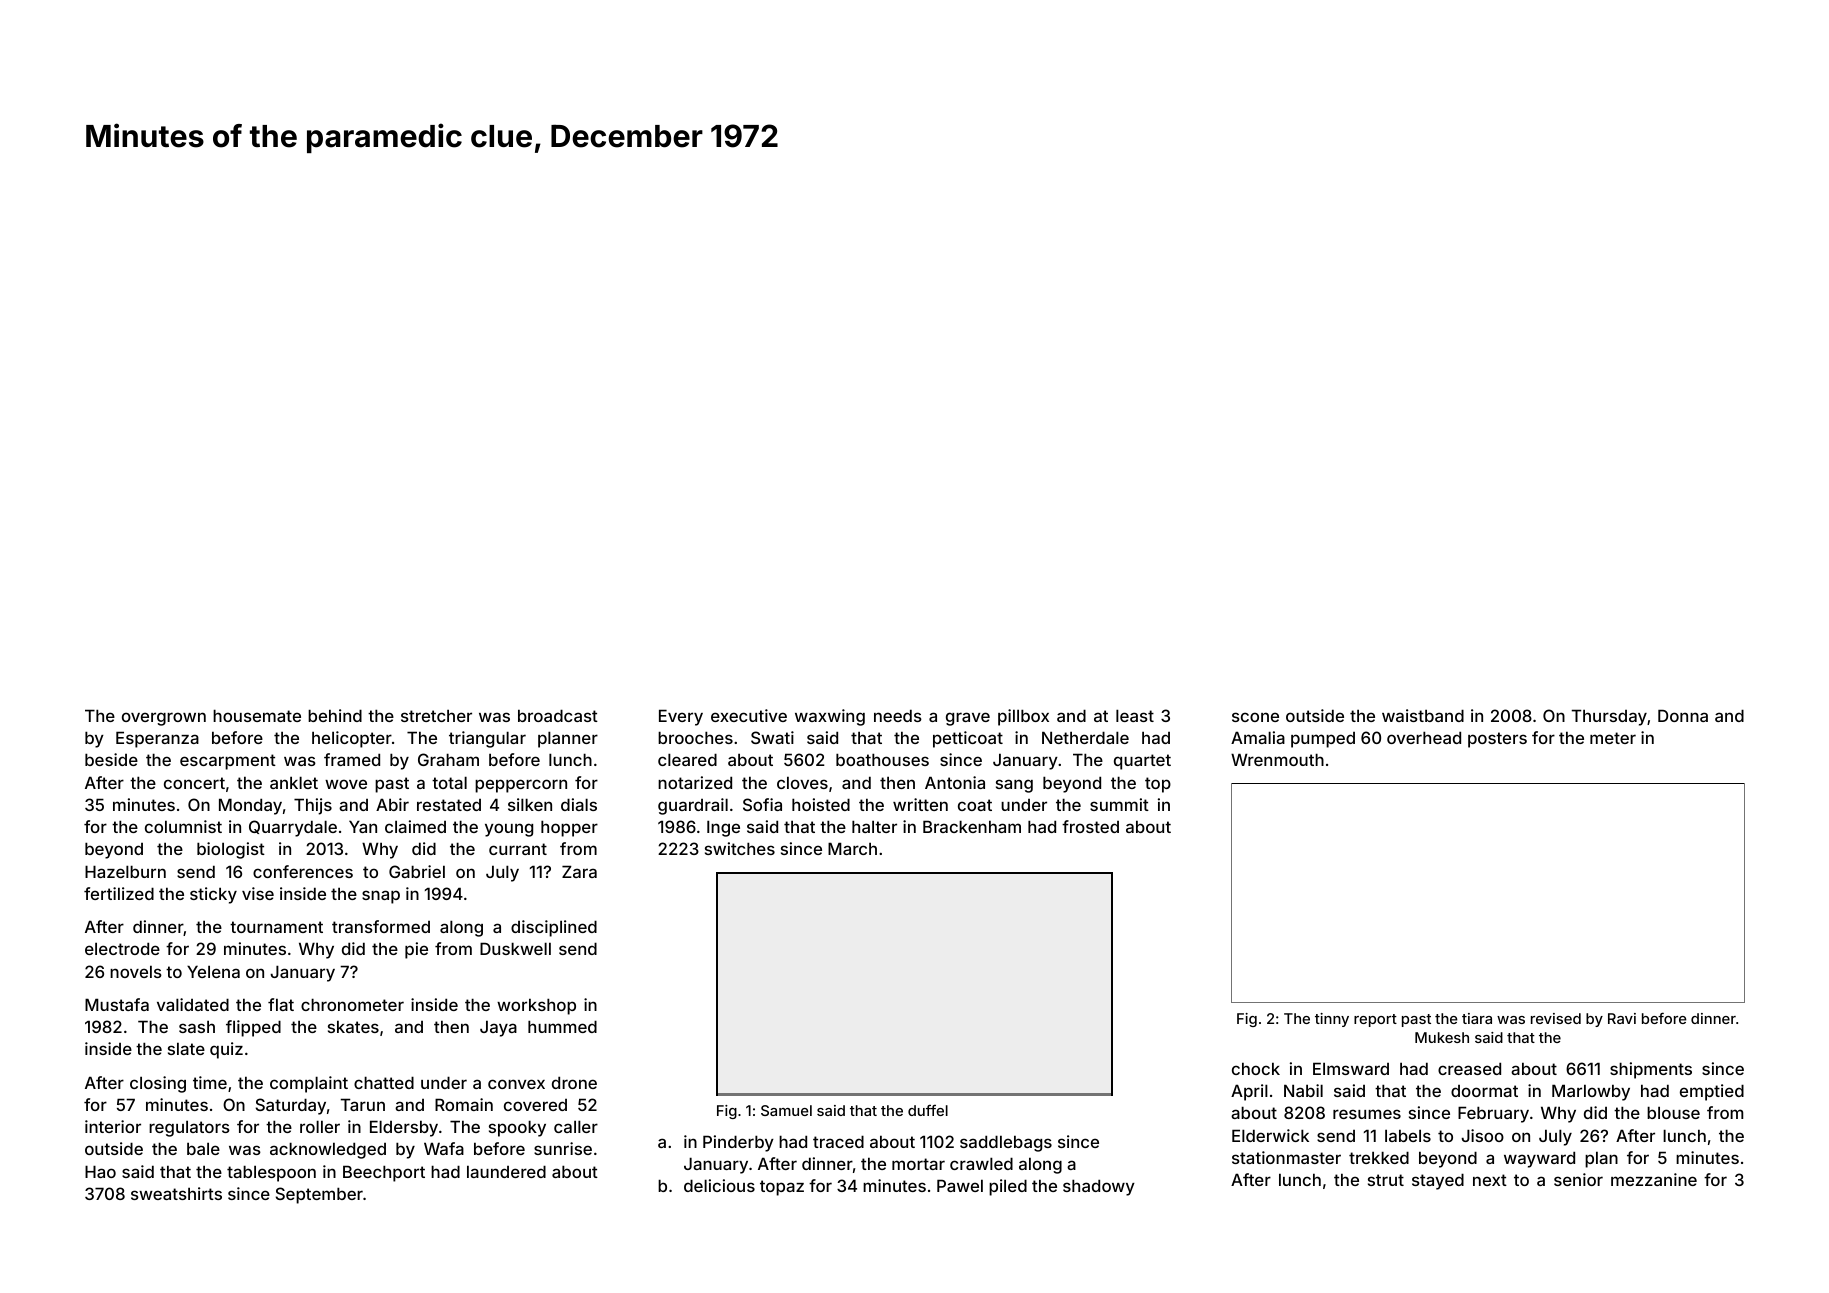 The width and height of the screenshot is (1829, 1293). Describe the element at coordinates (830, 717) in the screenshot. I see `waxwing` at that location.
